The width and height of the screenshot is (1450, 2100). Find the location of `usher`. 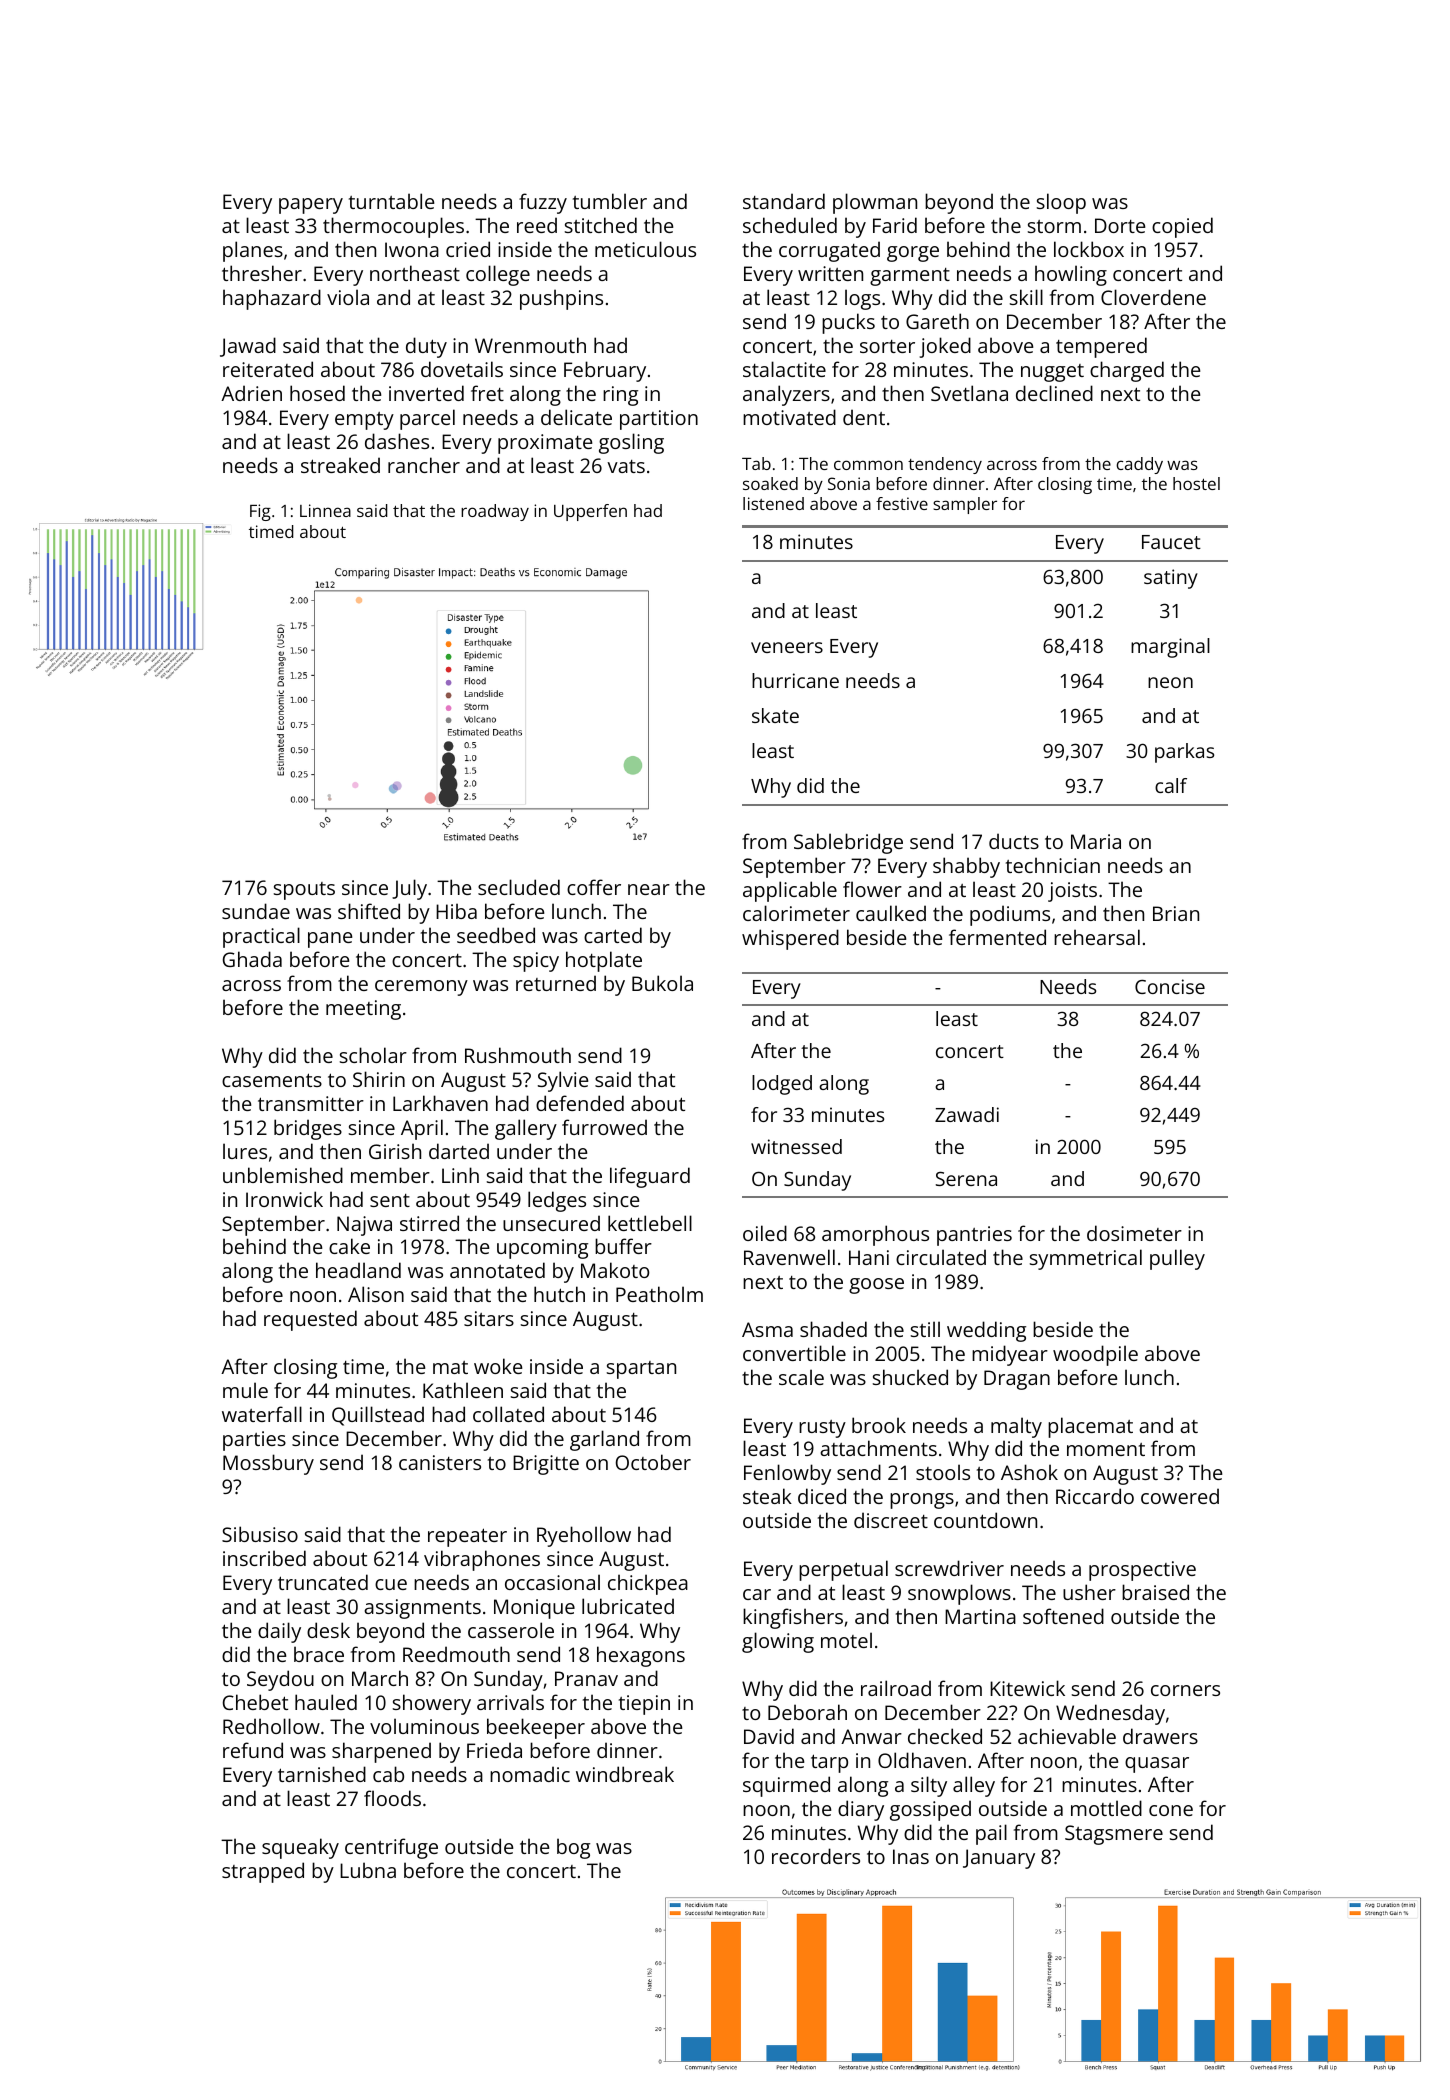

usher is located at coordinates (1089, 1592).
